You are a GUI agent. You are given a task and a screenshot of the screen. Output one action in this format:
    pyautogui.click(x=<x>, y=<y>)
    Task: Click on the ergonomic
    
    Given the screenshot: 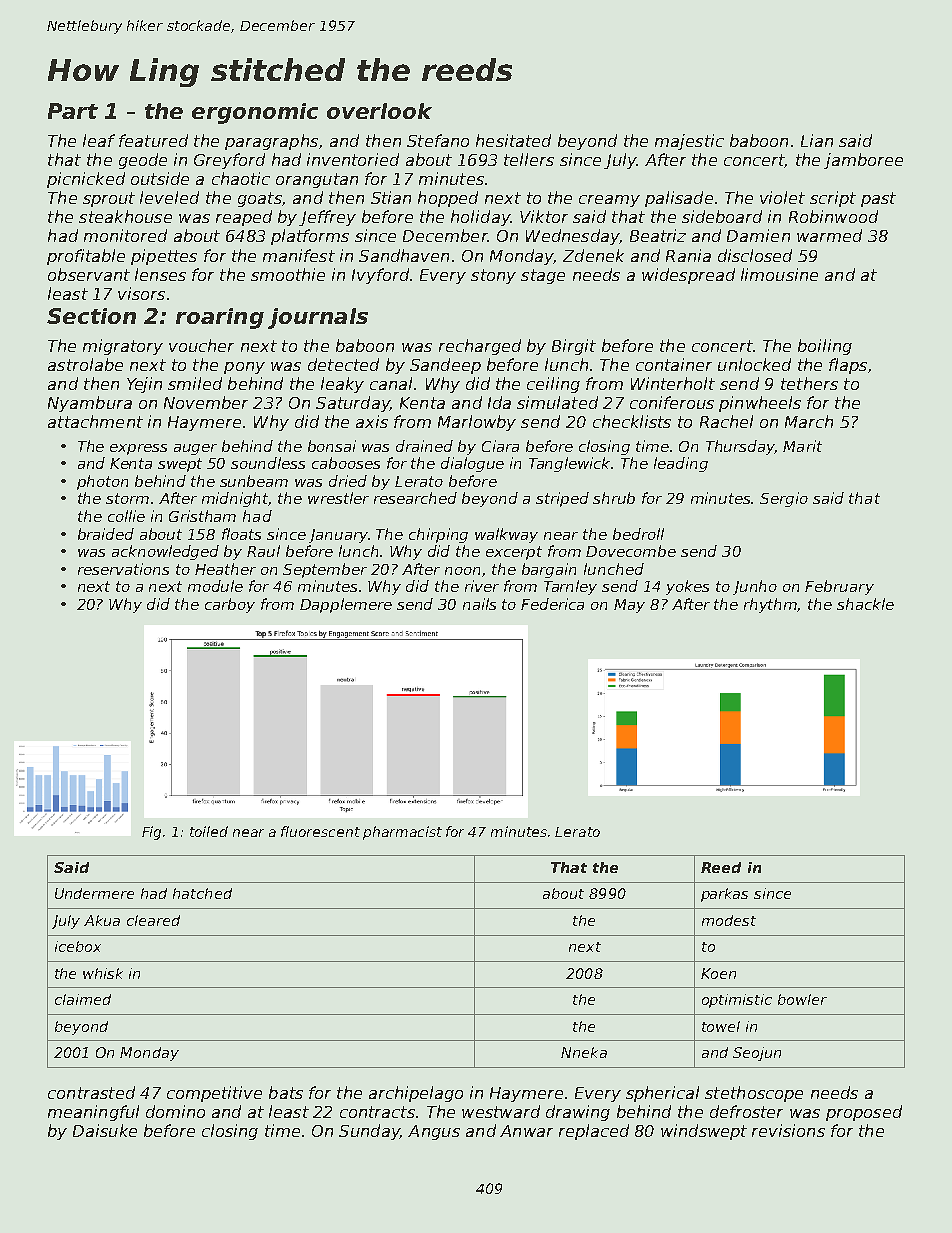 What is the action you would take?
    pyautogui.click(x=255, y=113)
